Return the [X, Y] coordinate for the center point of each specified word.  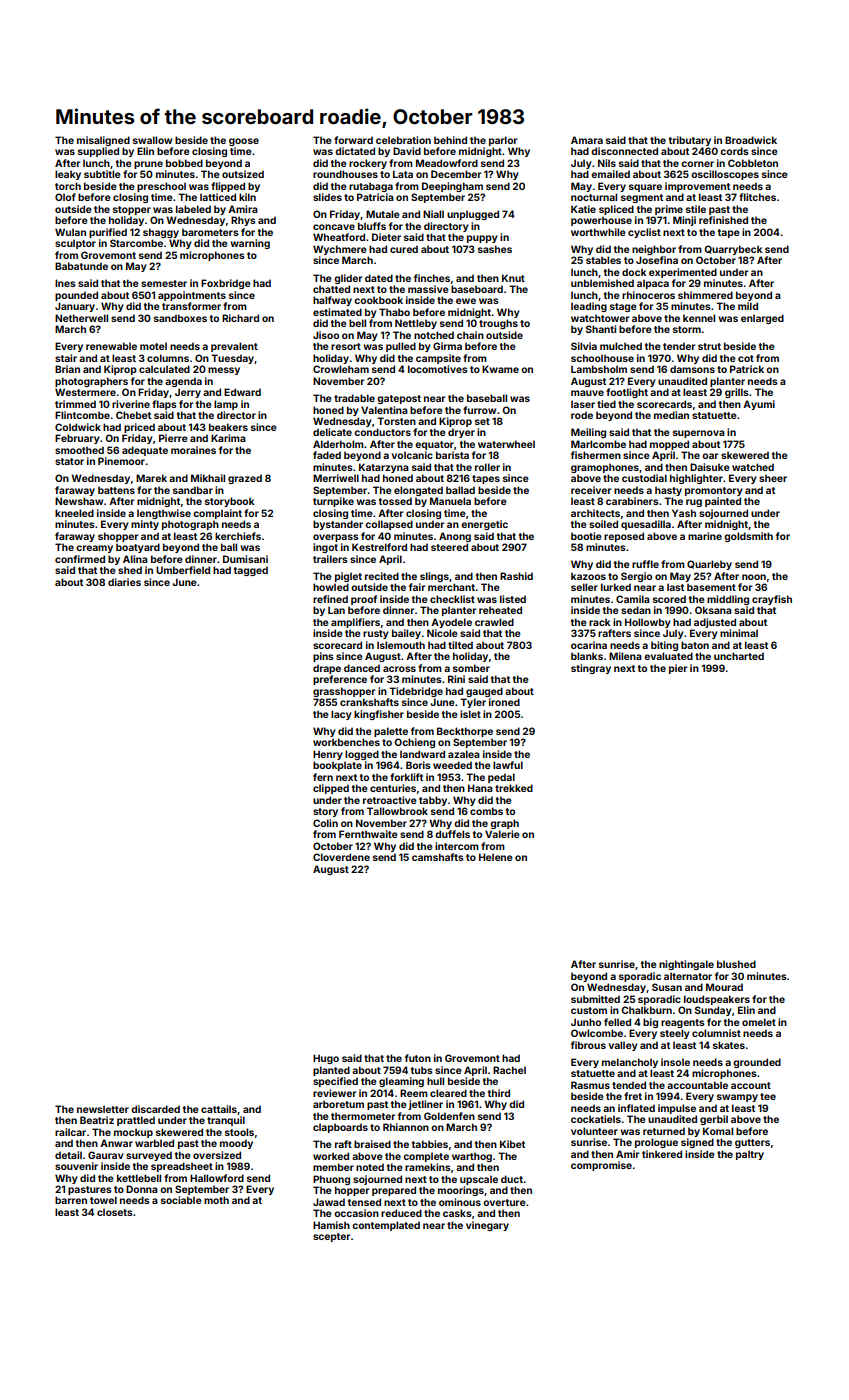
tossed [395, 501]
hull [435, 1081]
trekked [514, 788]
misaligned [103, 141]
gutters [752, 1143]
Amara [587, 140]
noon [754, 577]
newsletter [103, 1109]
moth [216, 1200]
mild [748, 306]
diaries [124, 582]
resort [346, 346]
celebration [403, 140]
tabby [433, 801]
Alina [135, 559]
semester [164, 283]
